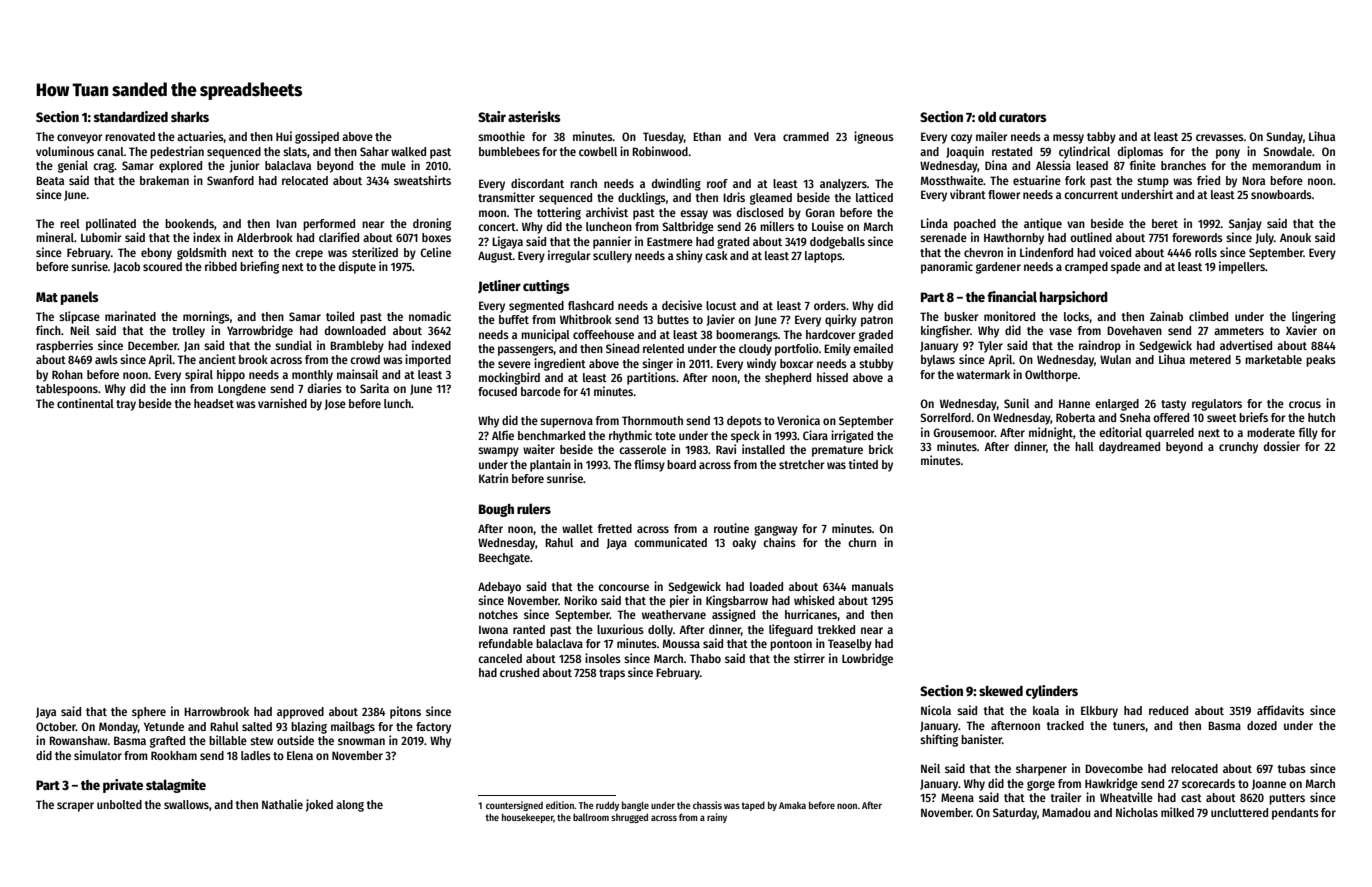 The width and height of the page is (1372, 887). Describe the element at coordinates (75, 807) in the page. I see `scraper` at that location.
